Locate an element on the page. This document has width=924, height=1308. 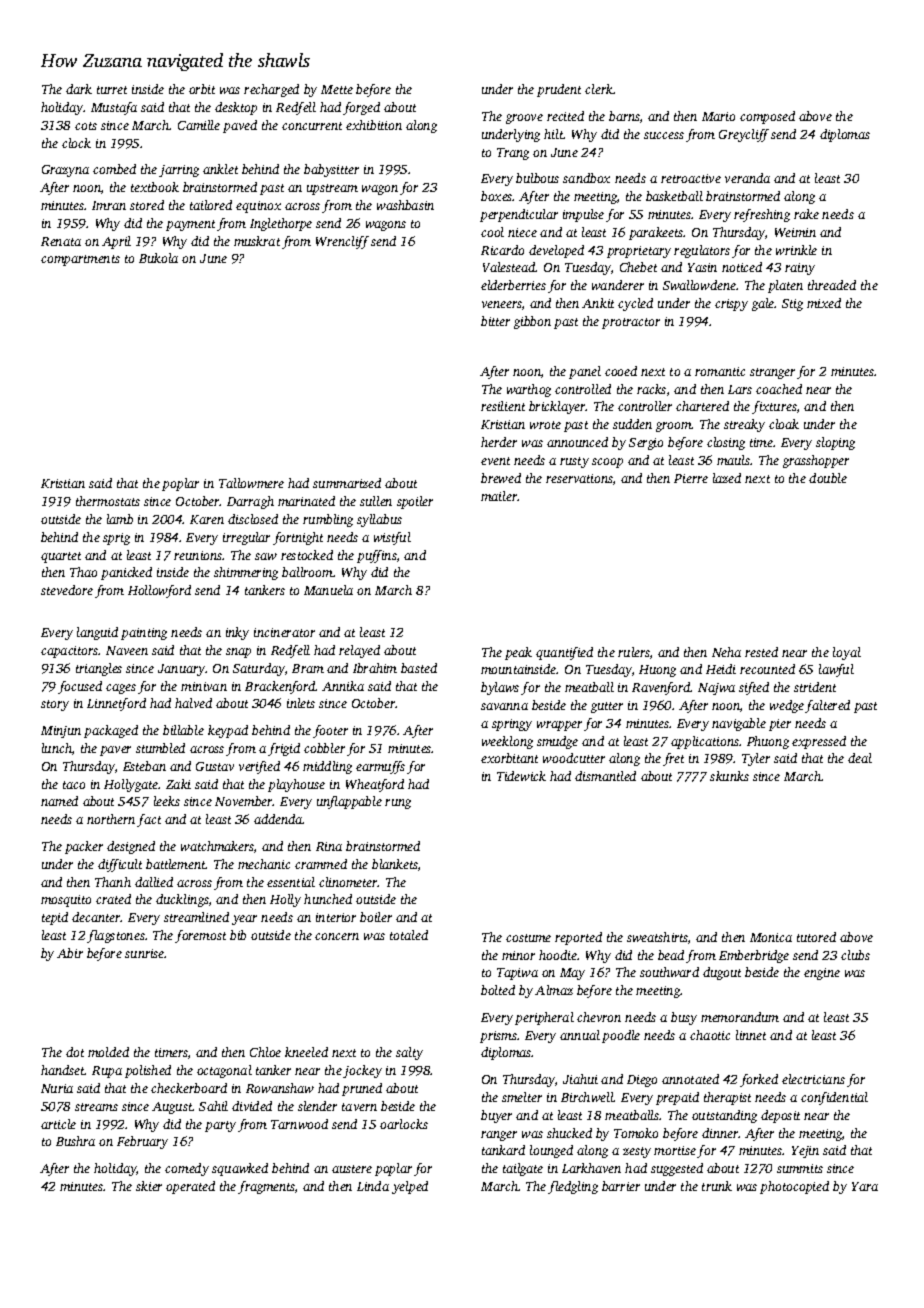
thermostats is located at coordinates (108, 501).
